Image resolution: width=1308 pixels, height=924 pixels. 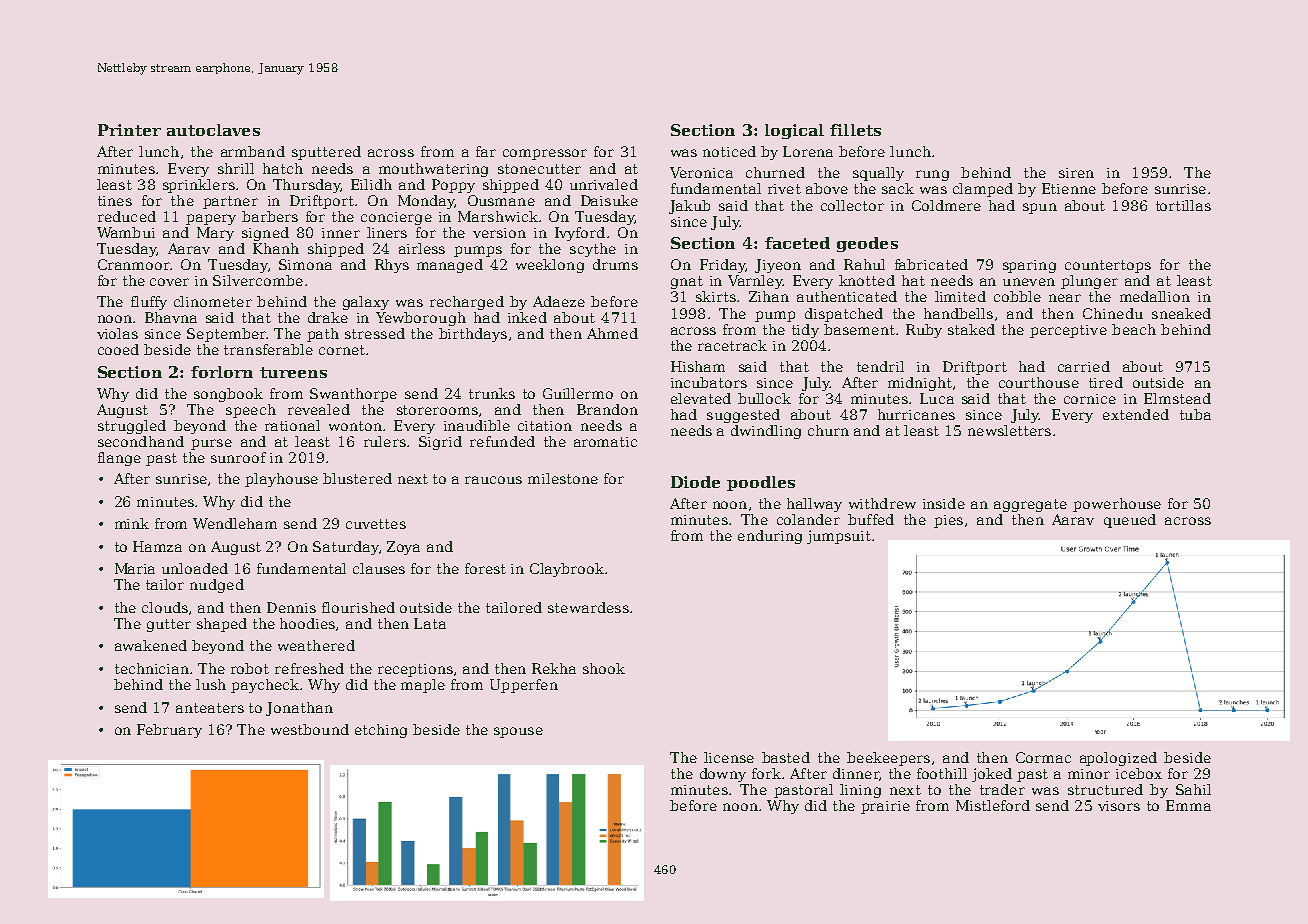 What do you see at coordinates (942, 773) in the screenshot?
I see `foothill` at bounding box center [942, 773].
